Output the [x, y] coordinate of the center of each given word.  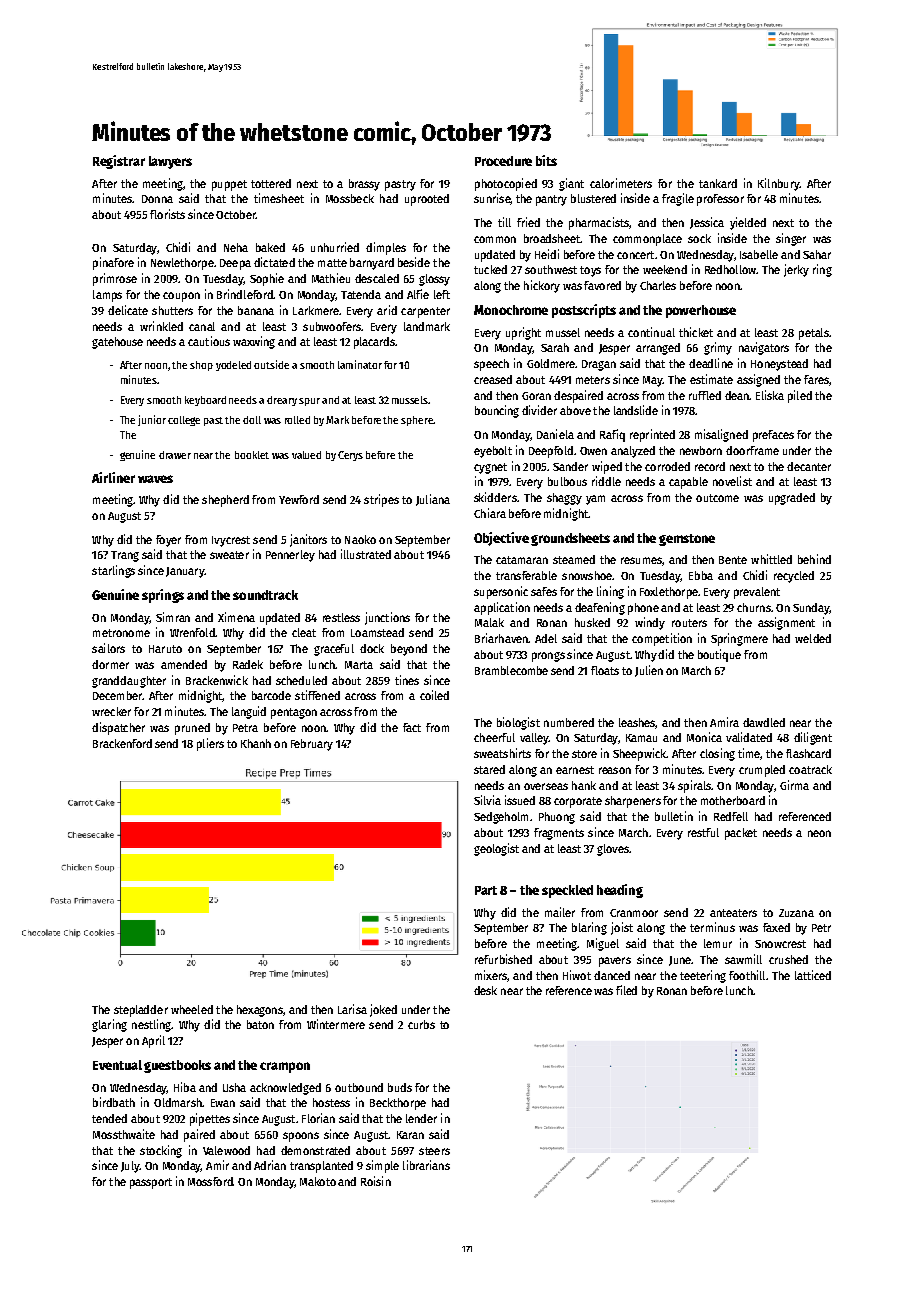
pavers [615, 962]
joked [383, 1010]
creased [493, 379]
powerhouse [701, 311]
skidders [495, 497]
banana [256, 310]
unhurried [335, 247]
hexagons [260, 1011]
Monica [704, 737]
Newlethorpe [182, 264]
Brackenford [122, 743]
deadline [711, 363]
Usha [234, 1087]
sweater [229, 555]
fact [412, 727]
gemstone [687, 540]
